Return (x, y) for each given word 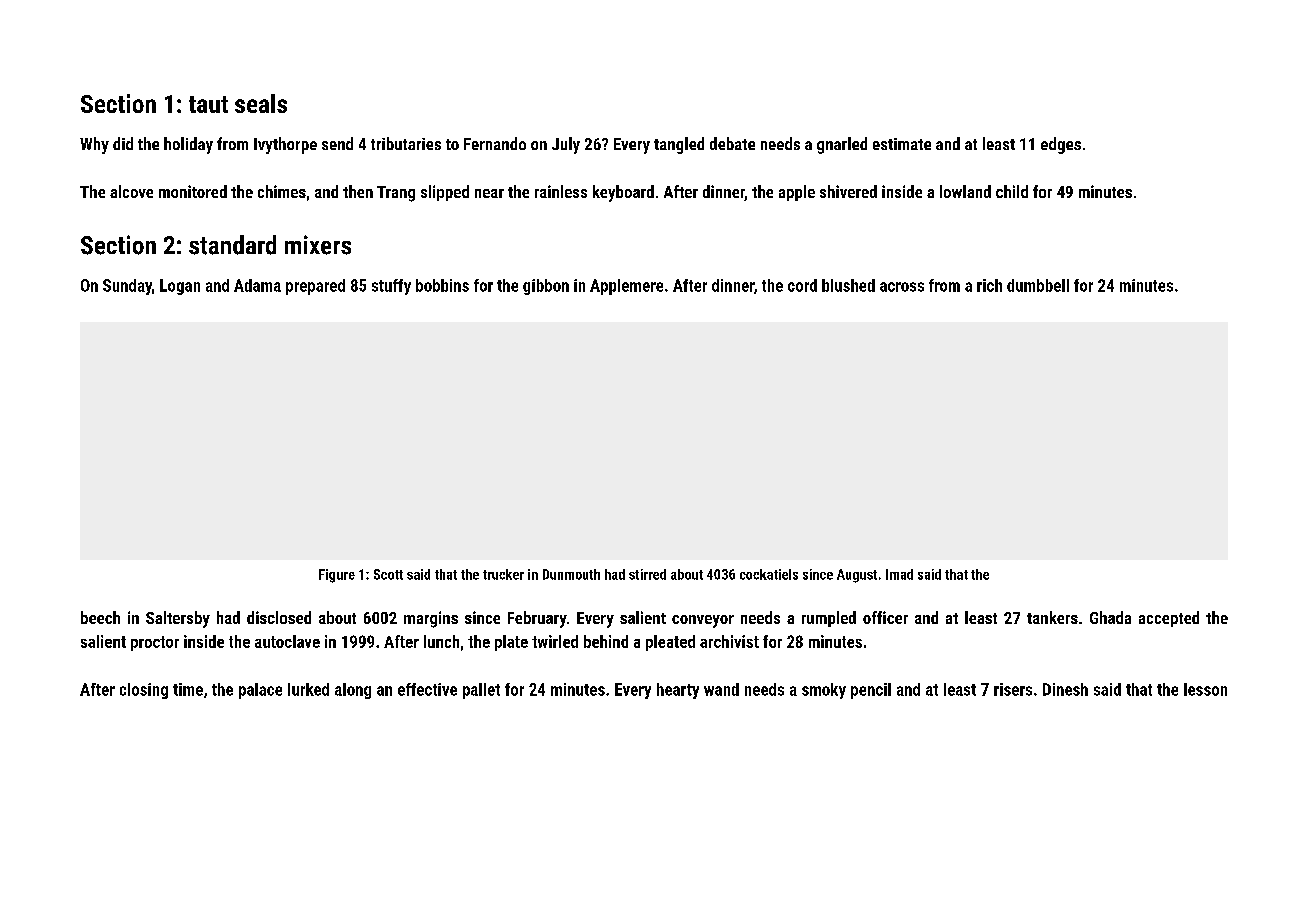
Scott (388, 574)
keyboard (623, 193)
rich (989, 285)
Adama (257, 285)
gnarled (842, 145)
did (123, 143)
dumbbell (1038, 285)
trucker (503, 574)
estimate (902, 144)
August (857, 576)
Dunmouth (571, 574)
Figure (337, 576)
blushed (848, 285)
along (353, 691)
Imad (899, 574)
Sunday (127, 287)
